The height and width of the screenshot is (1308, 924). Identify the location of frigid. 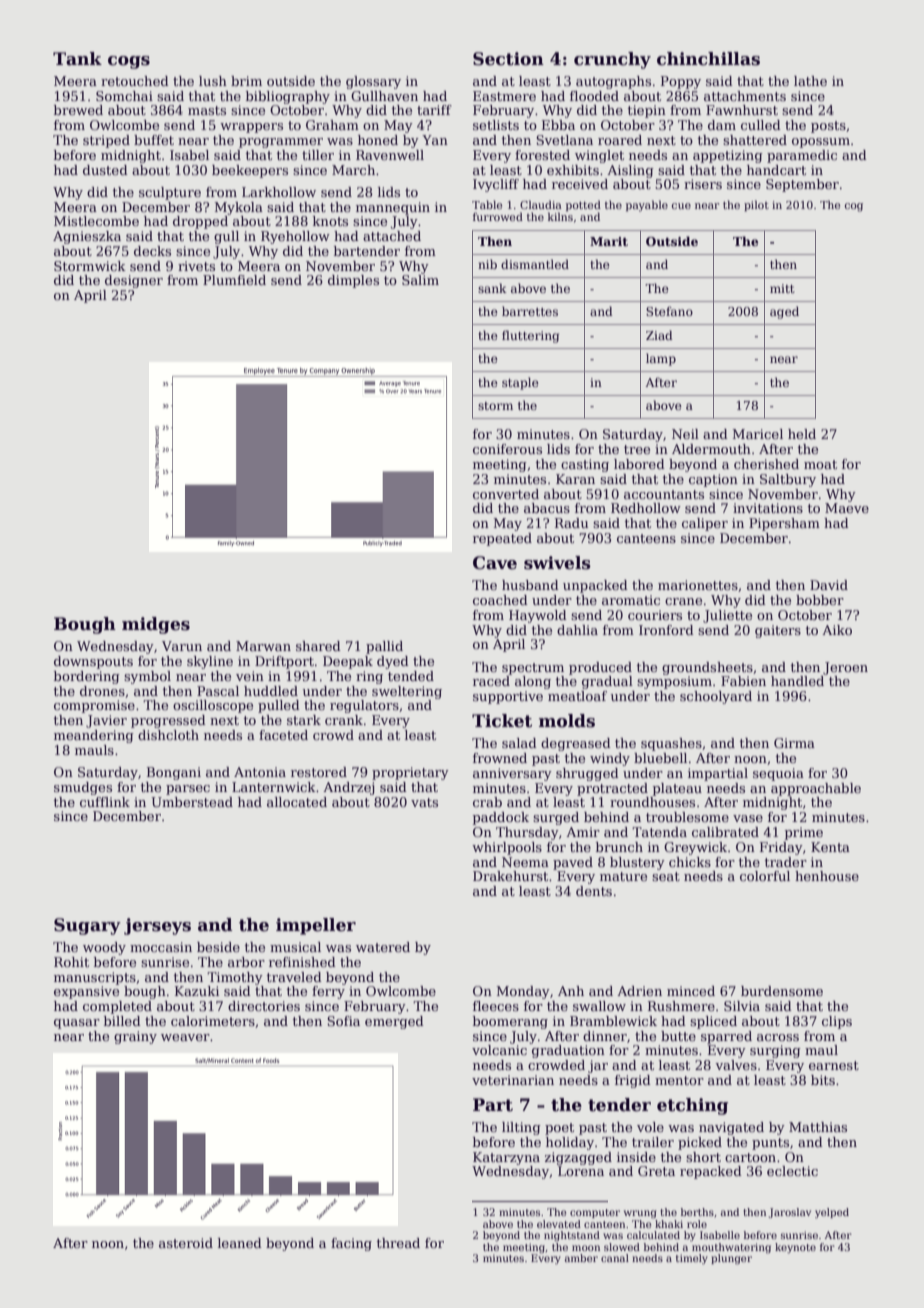
(633, 1081).
